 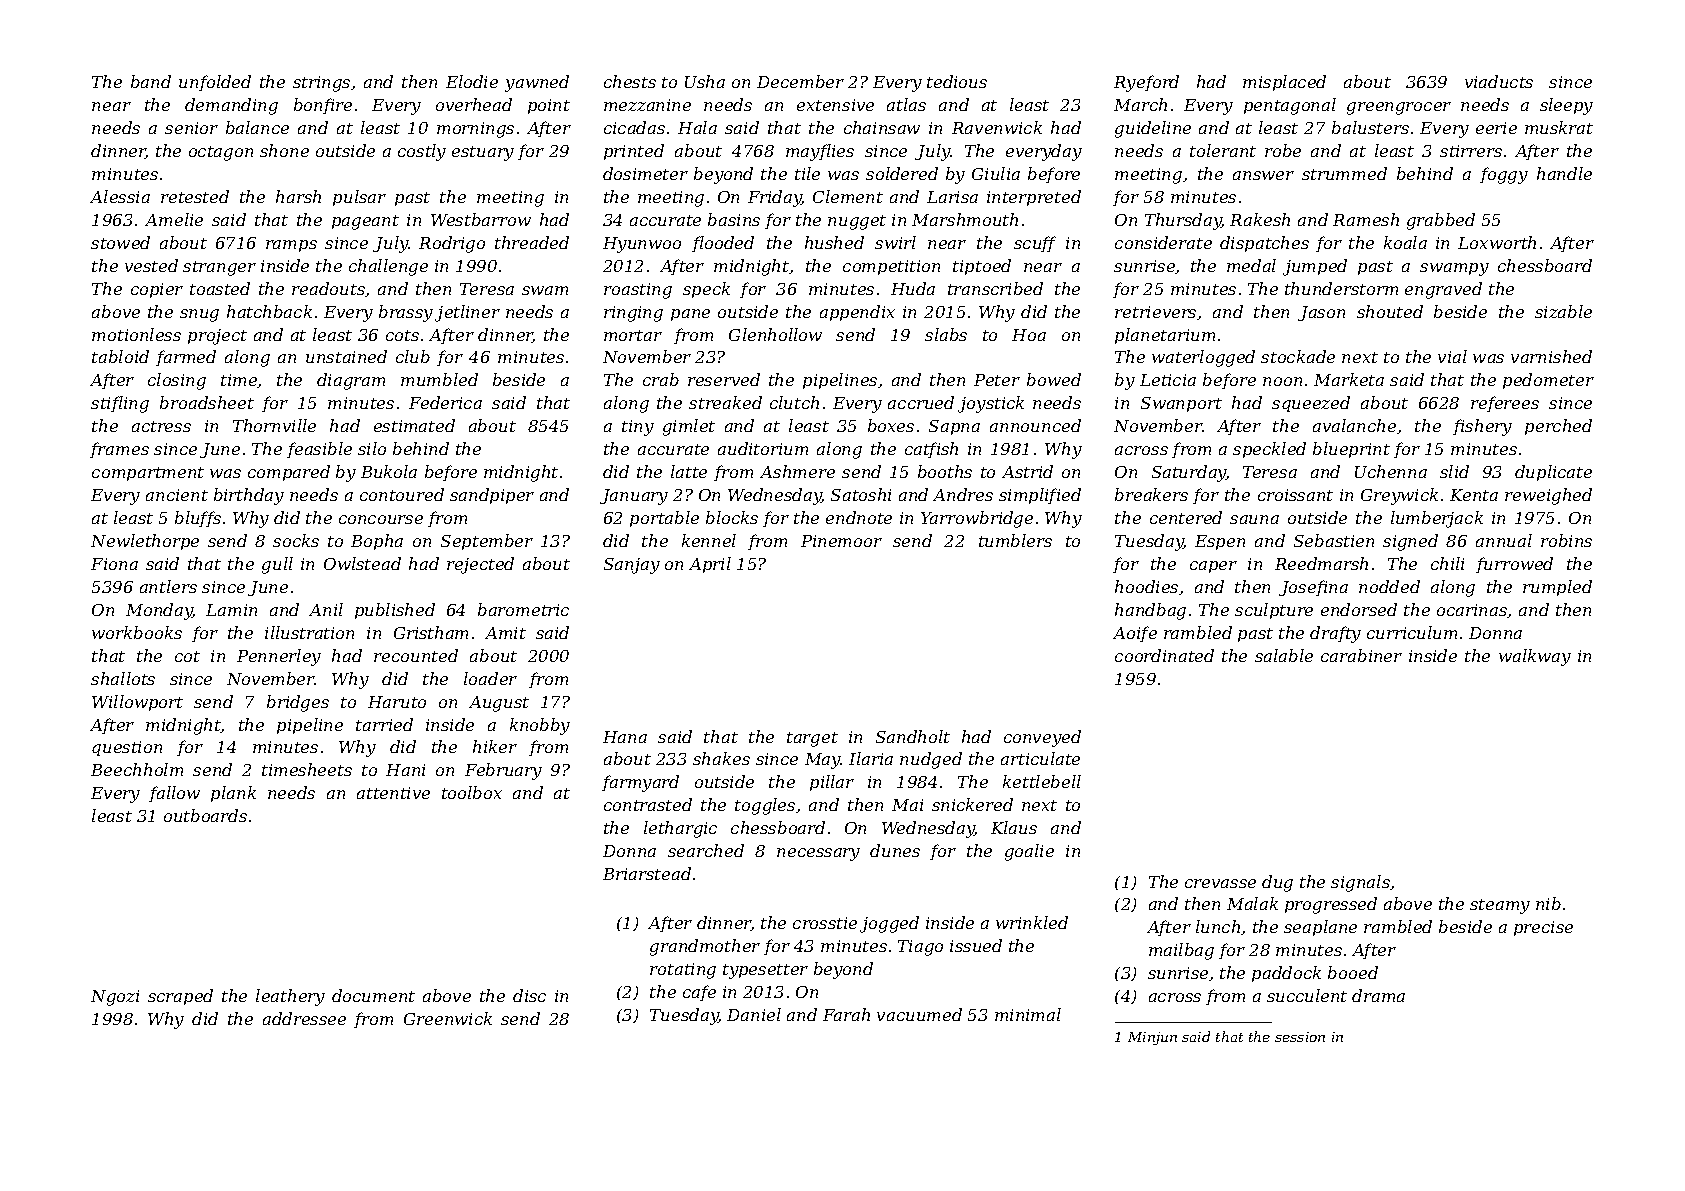 What do you see at coordinates (373, 995) in the document?
I see `document` at bounding box center [373, 995].
